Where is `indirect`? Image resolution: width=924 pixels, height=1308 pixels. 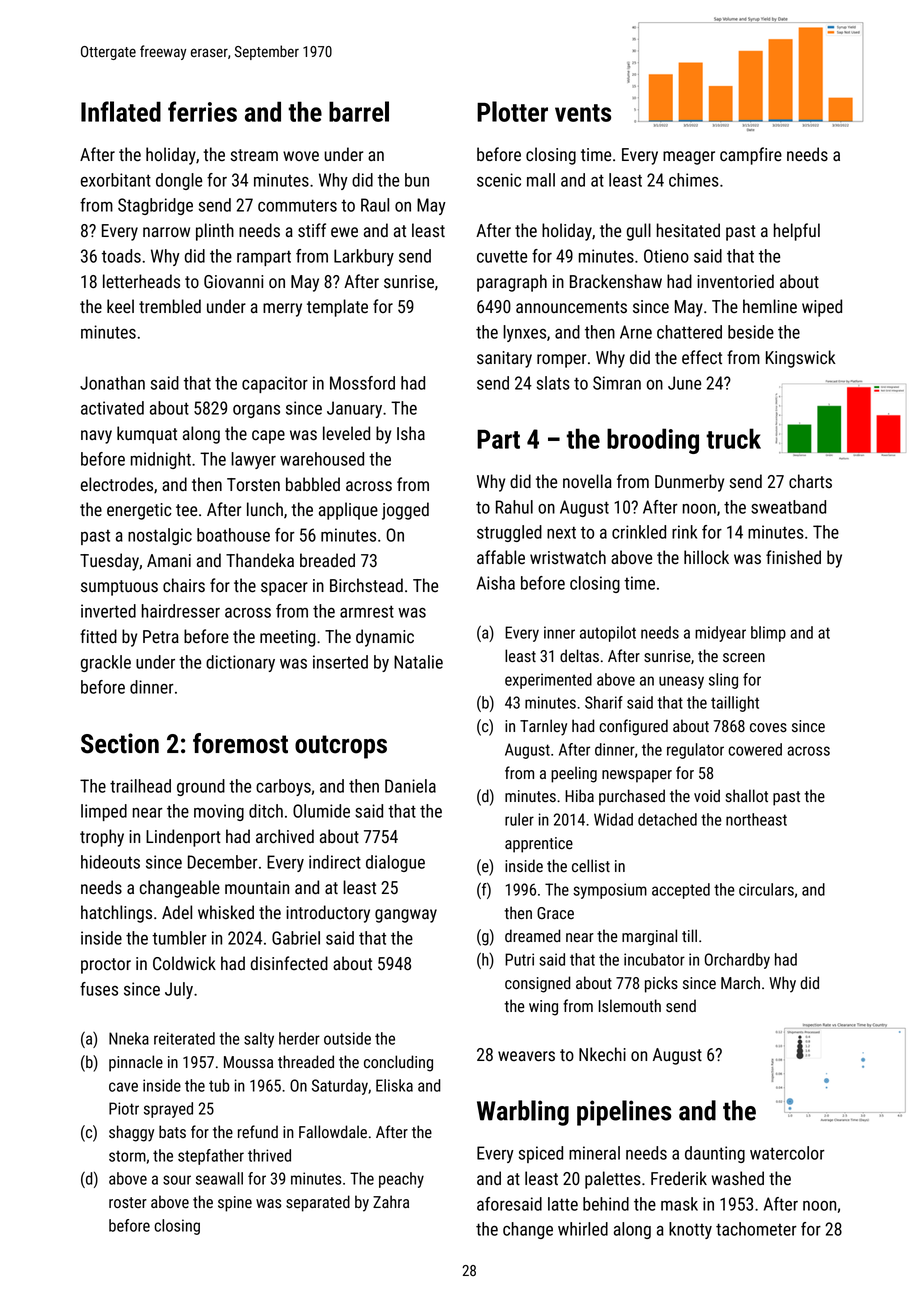
indirect is located at coordinates (335, 862).
